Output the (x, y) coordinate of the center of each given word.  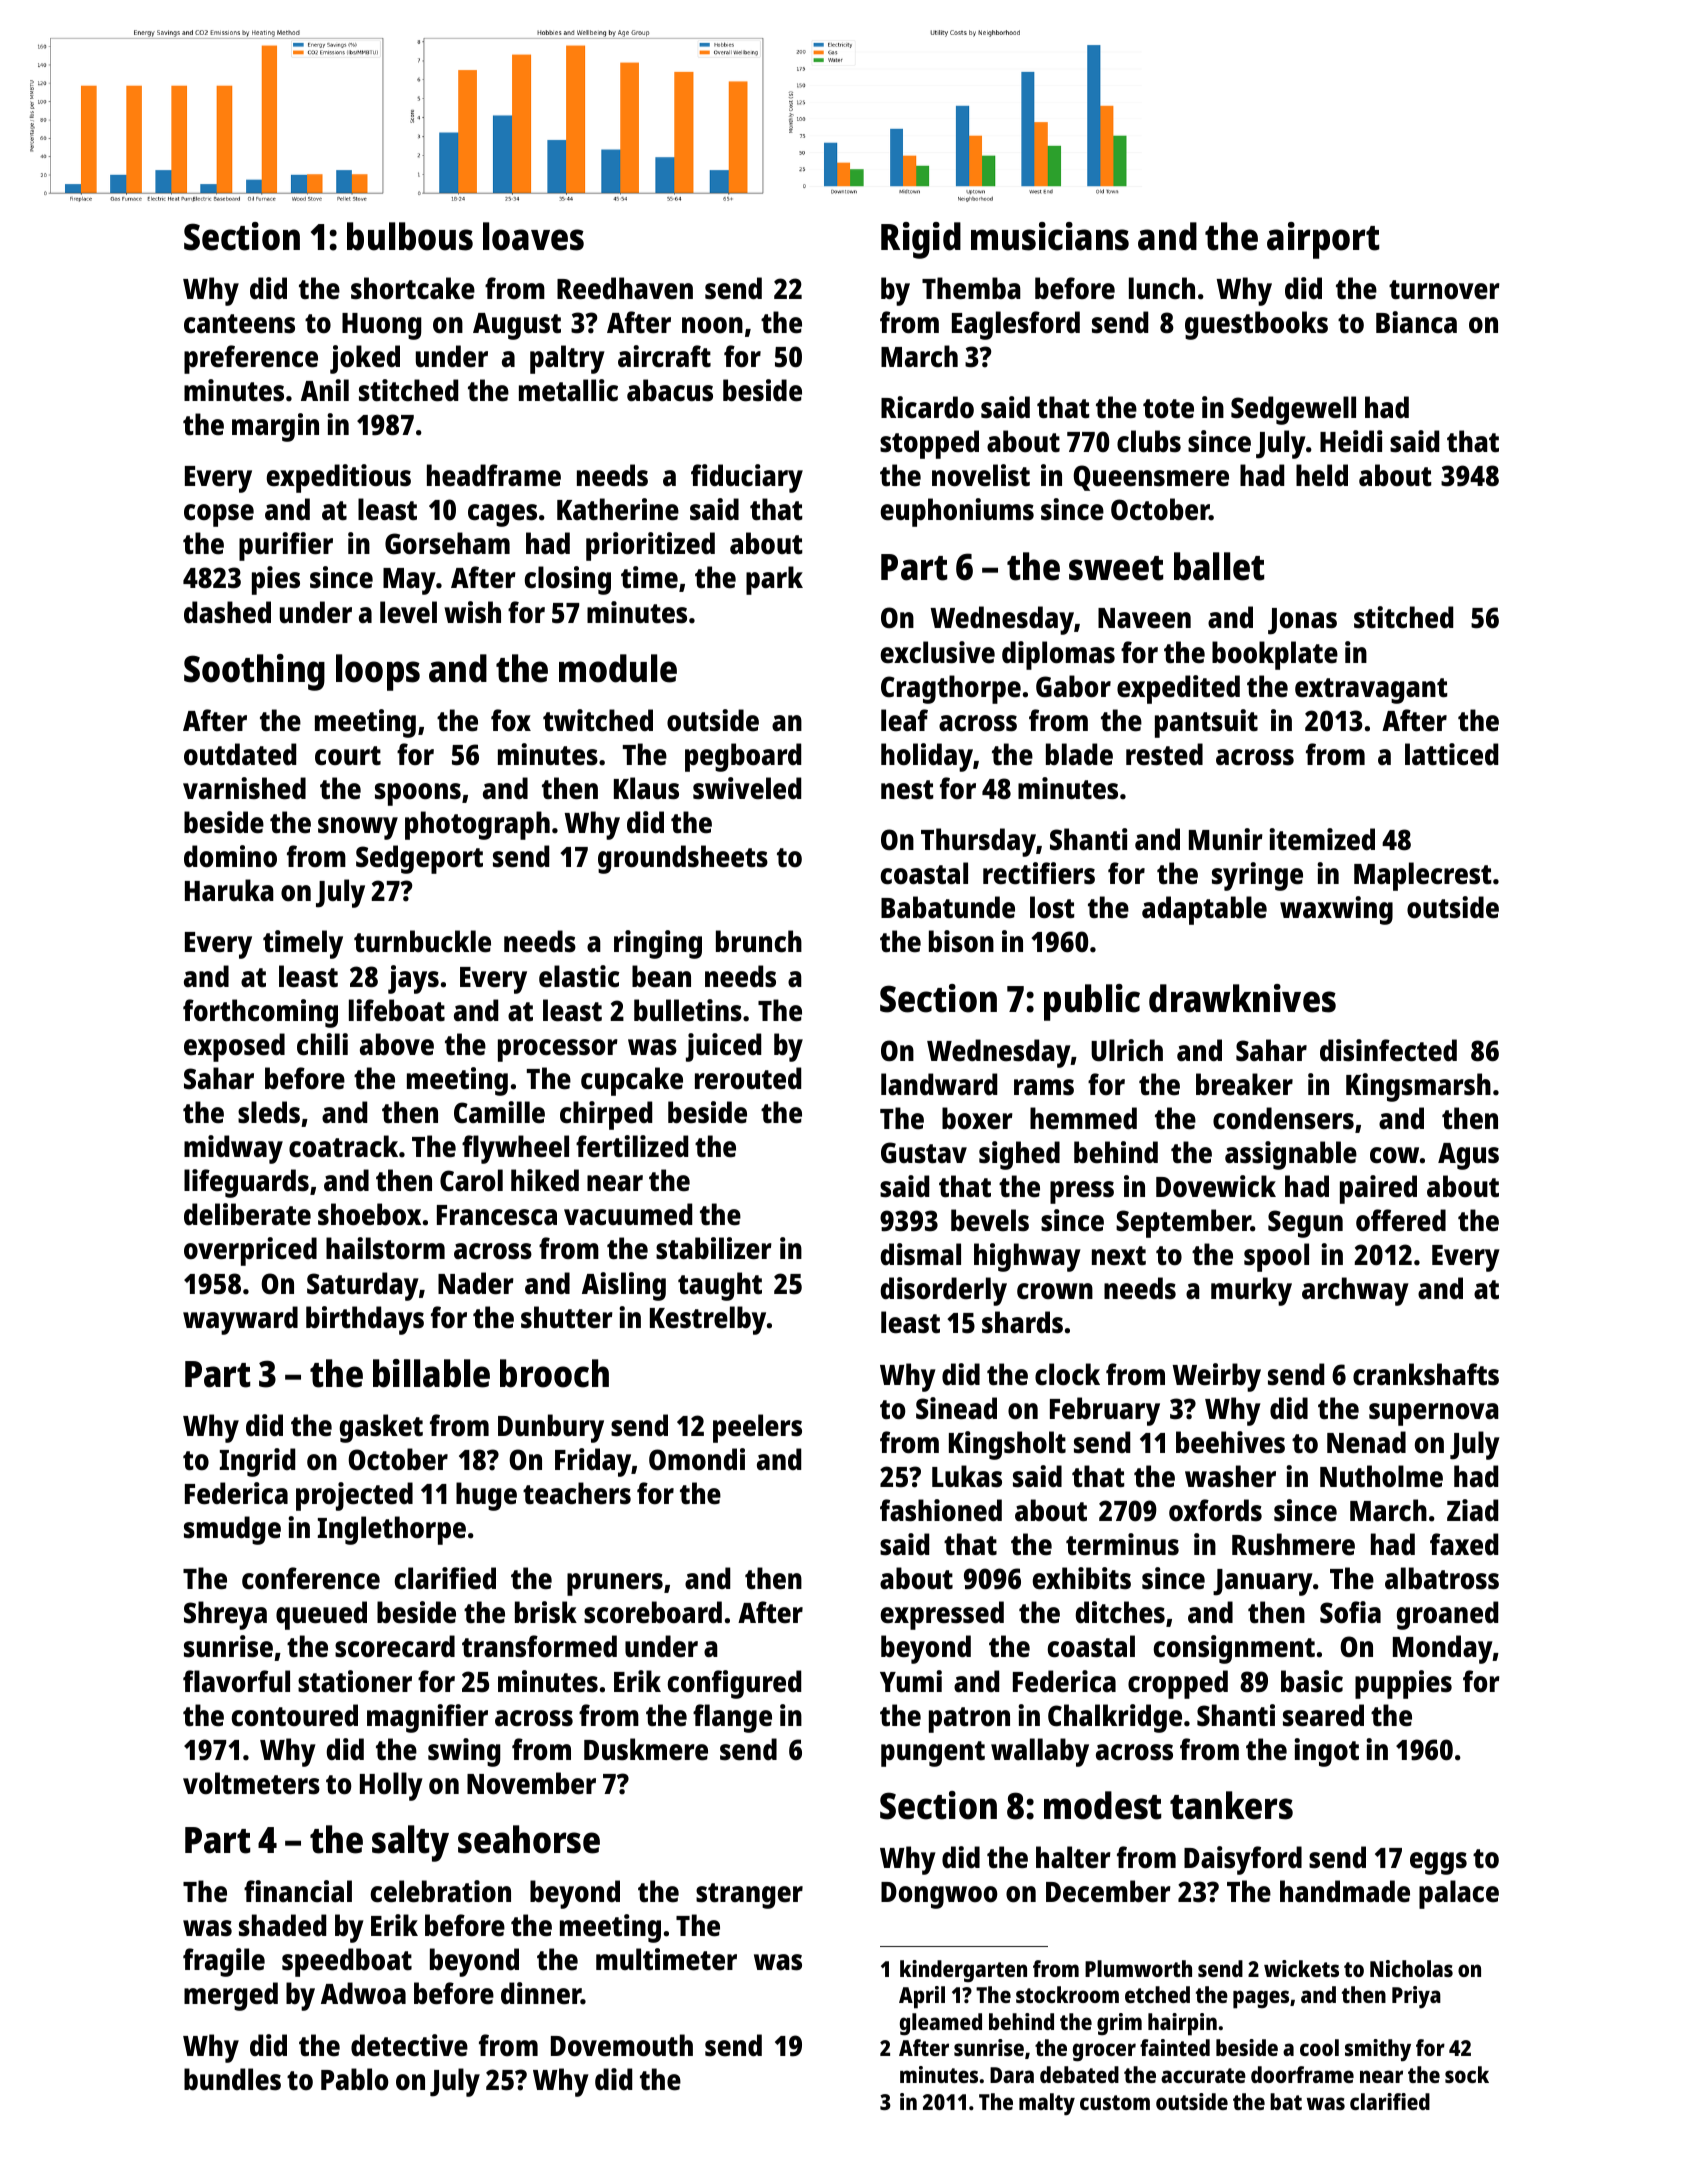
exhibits (1082, 1578)
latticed (1451, 754)
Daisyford (1243, 1860)
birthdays (365, 1320)
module (618, 668)
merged (231, 1996)
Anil (325, 390)
